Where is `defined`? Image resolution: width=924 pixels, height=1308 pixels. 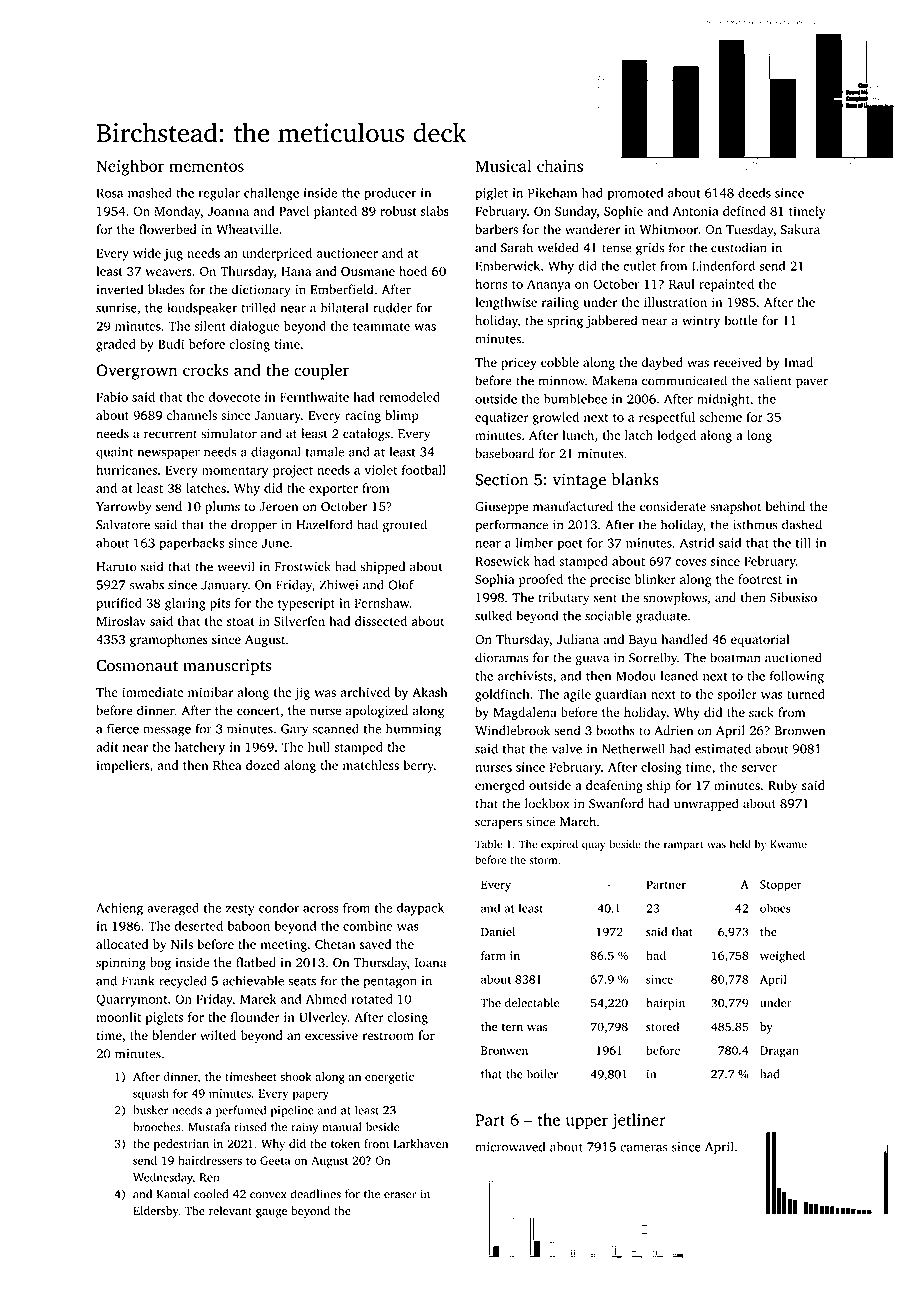 defined is located at coordinates (744, 211).
